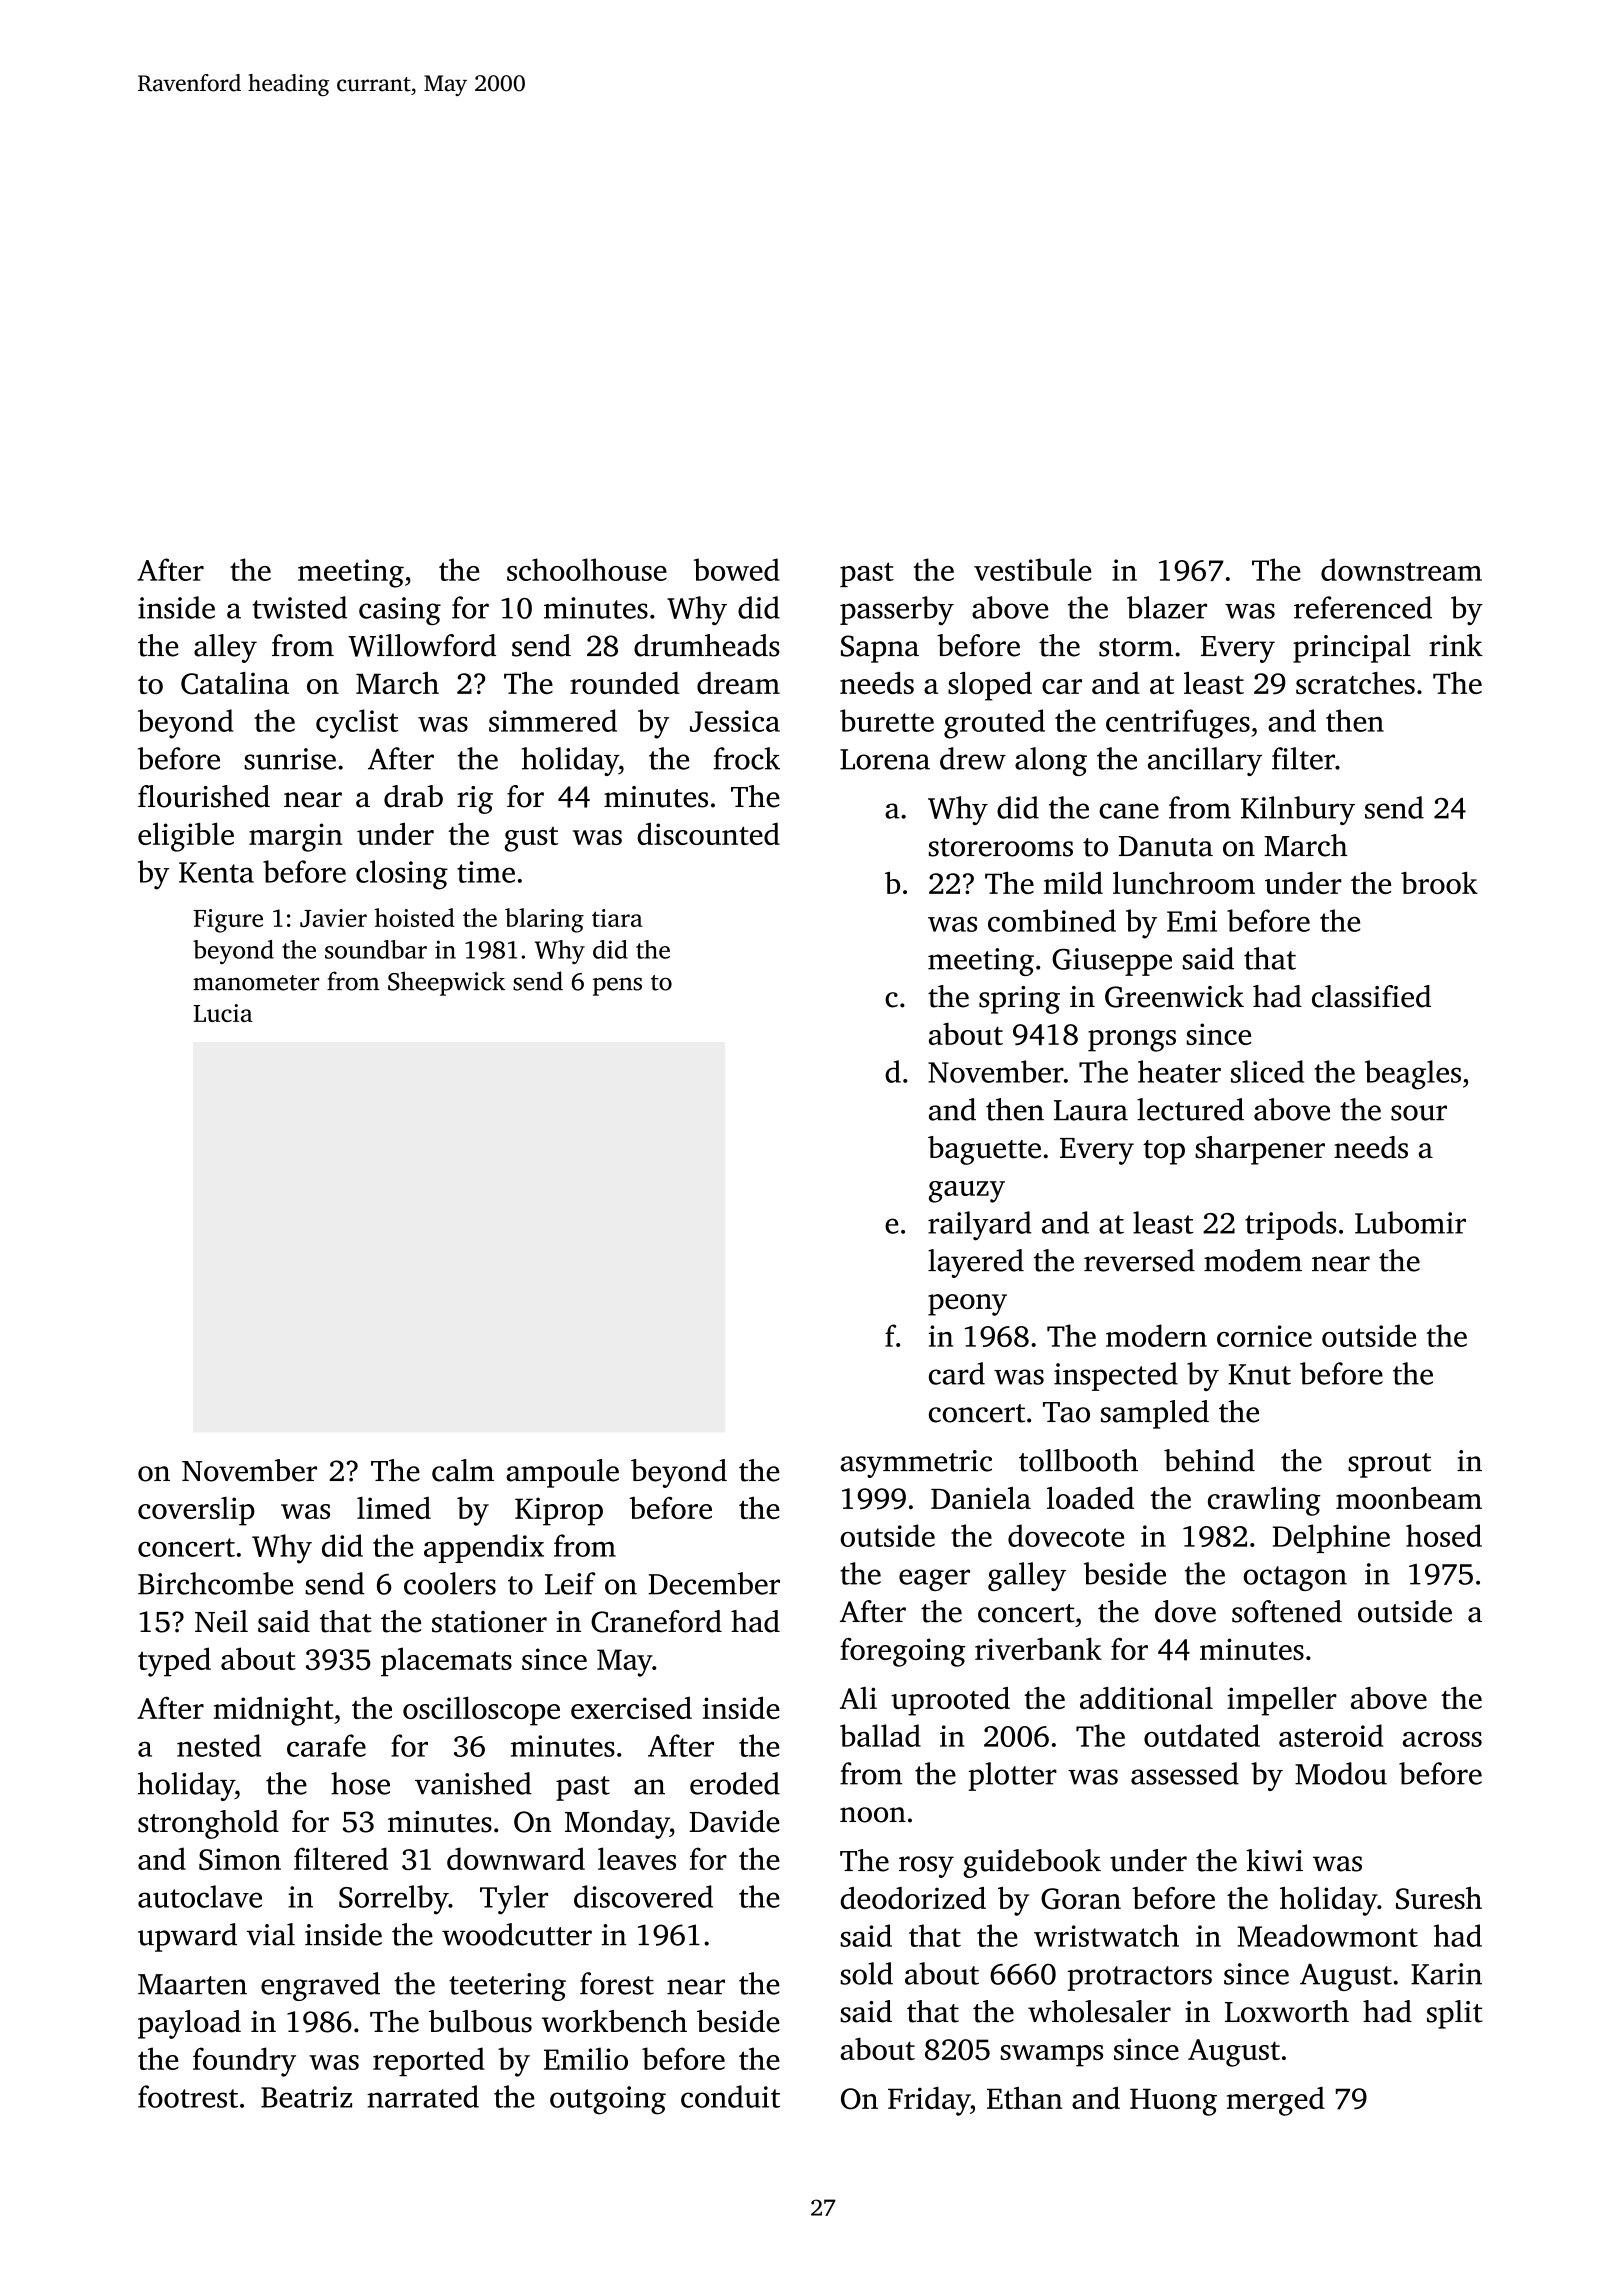 Image resolution: width=1620 pixels, height=2292 pixels. What do you see at coordinates (1276, 2101) in the screenshot?
I see `merged` at bounding box center [1276, 2101].
